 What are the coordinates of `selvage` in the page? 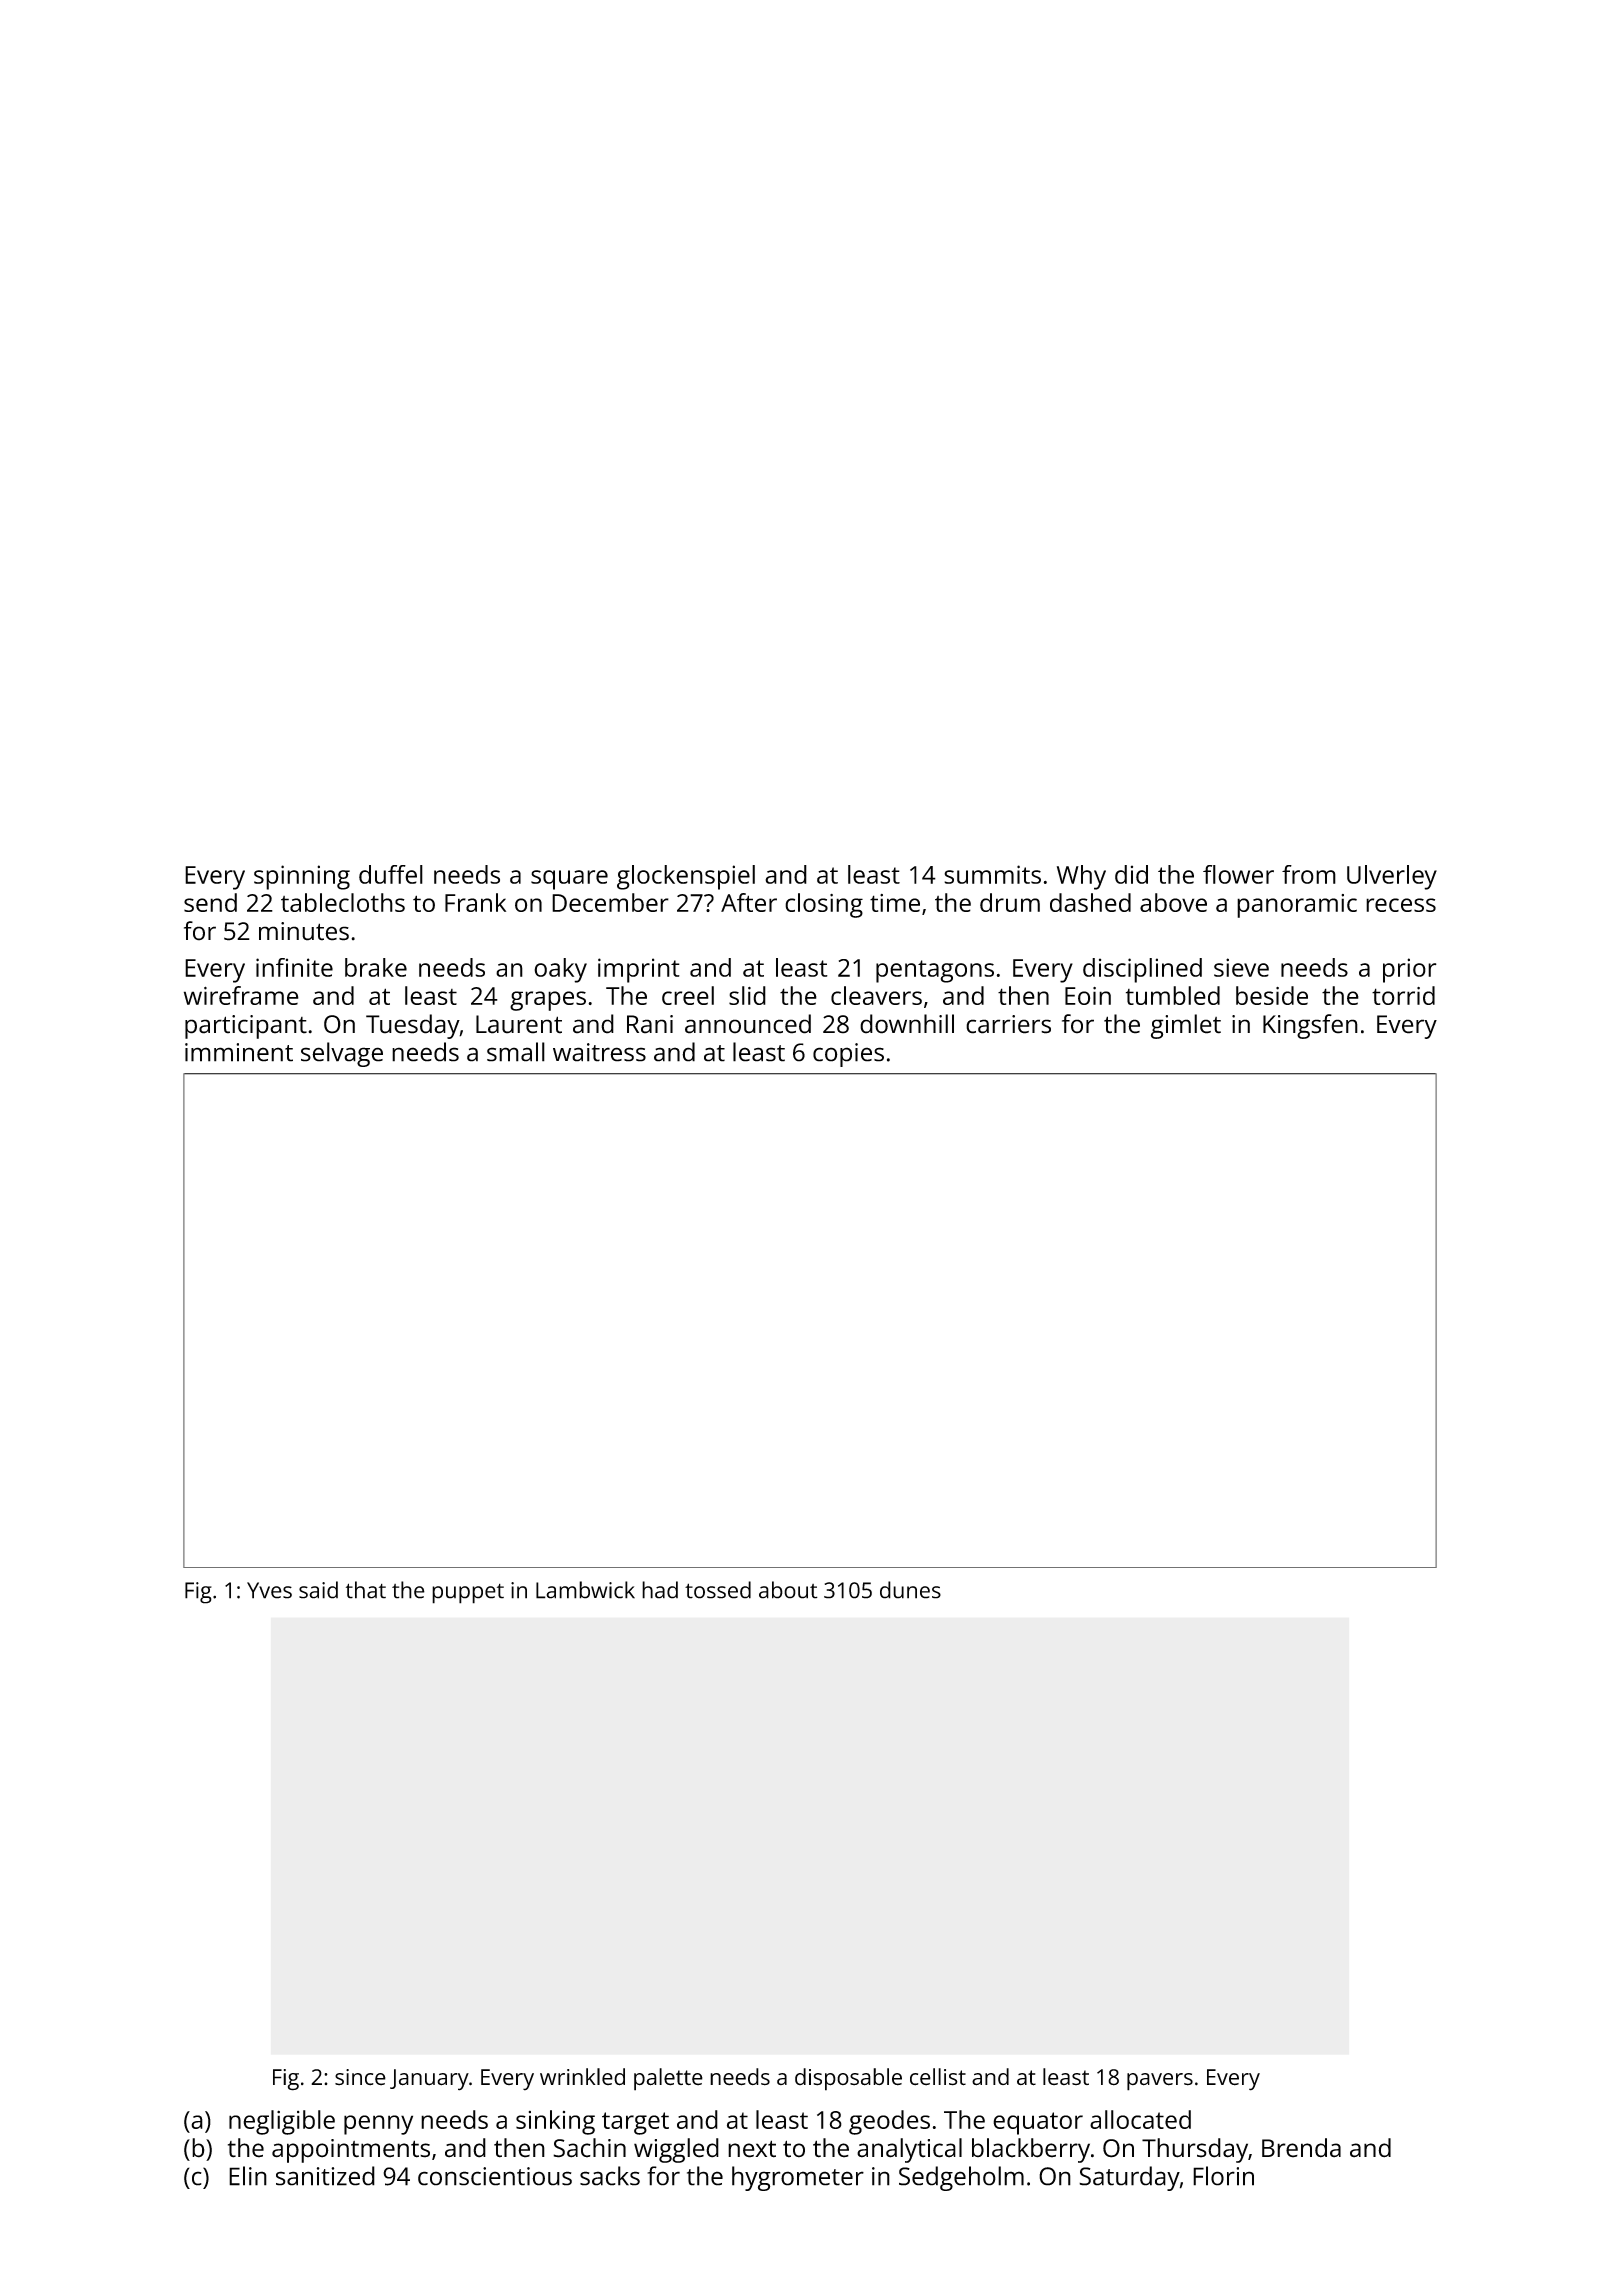 It's located at (342, 1054).
